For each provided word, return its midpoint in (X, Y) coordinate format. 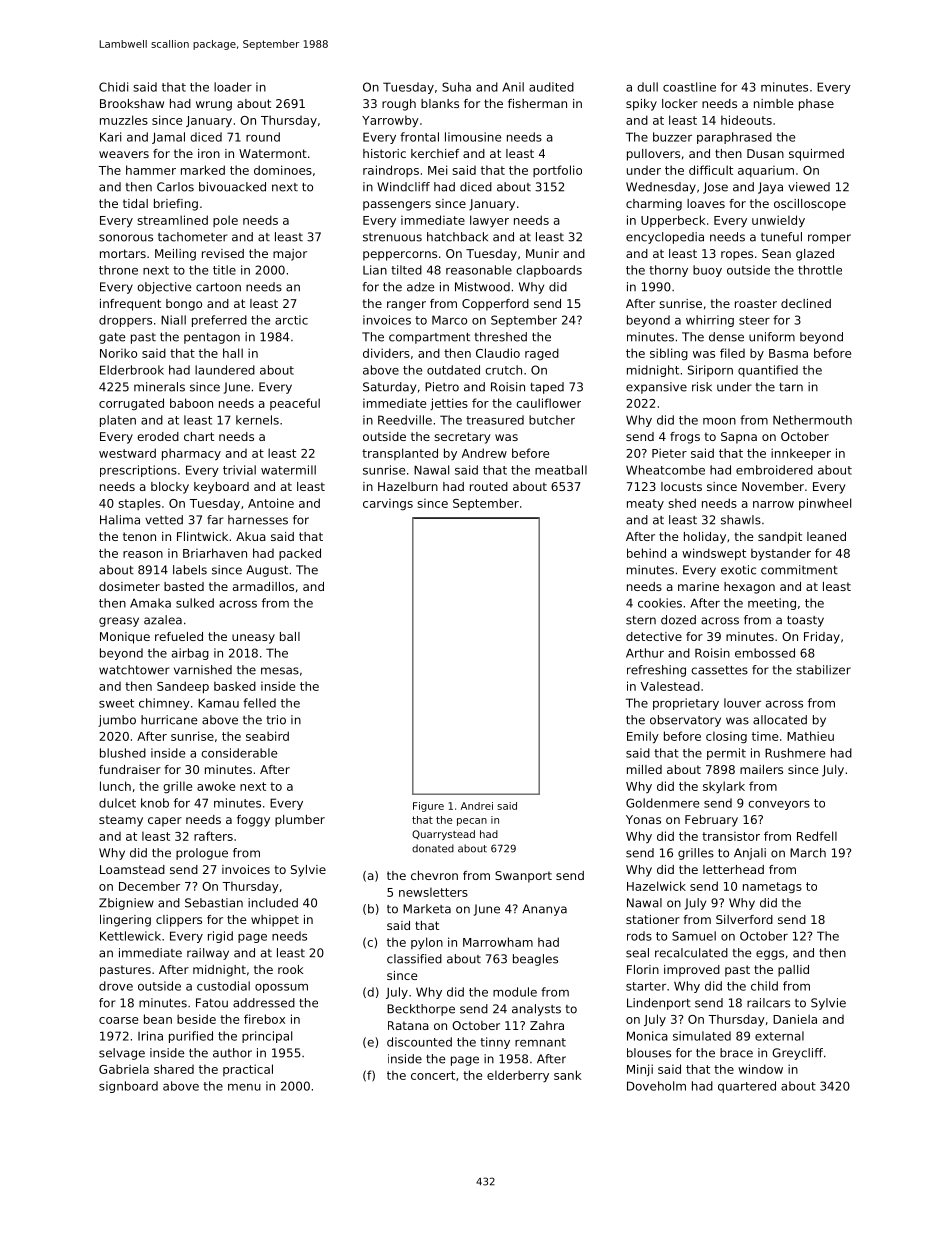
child (764, 986)
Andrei (477, 806)
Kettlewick (130, 936)
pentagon (212, 338)
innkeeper (801, 454)
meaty (645, 505)
